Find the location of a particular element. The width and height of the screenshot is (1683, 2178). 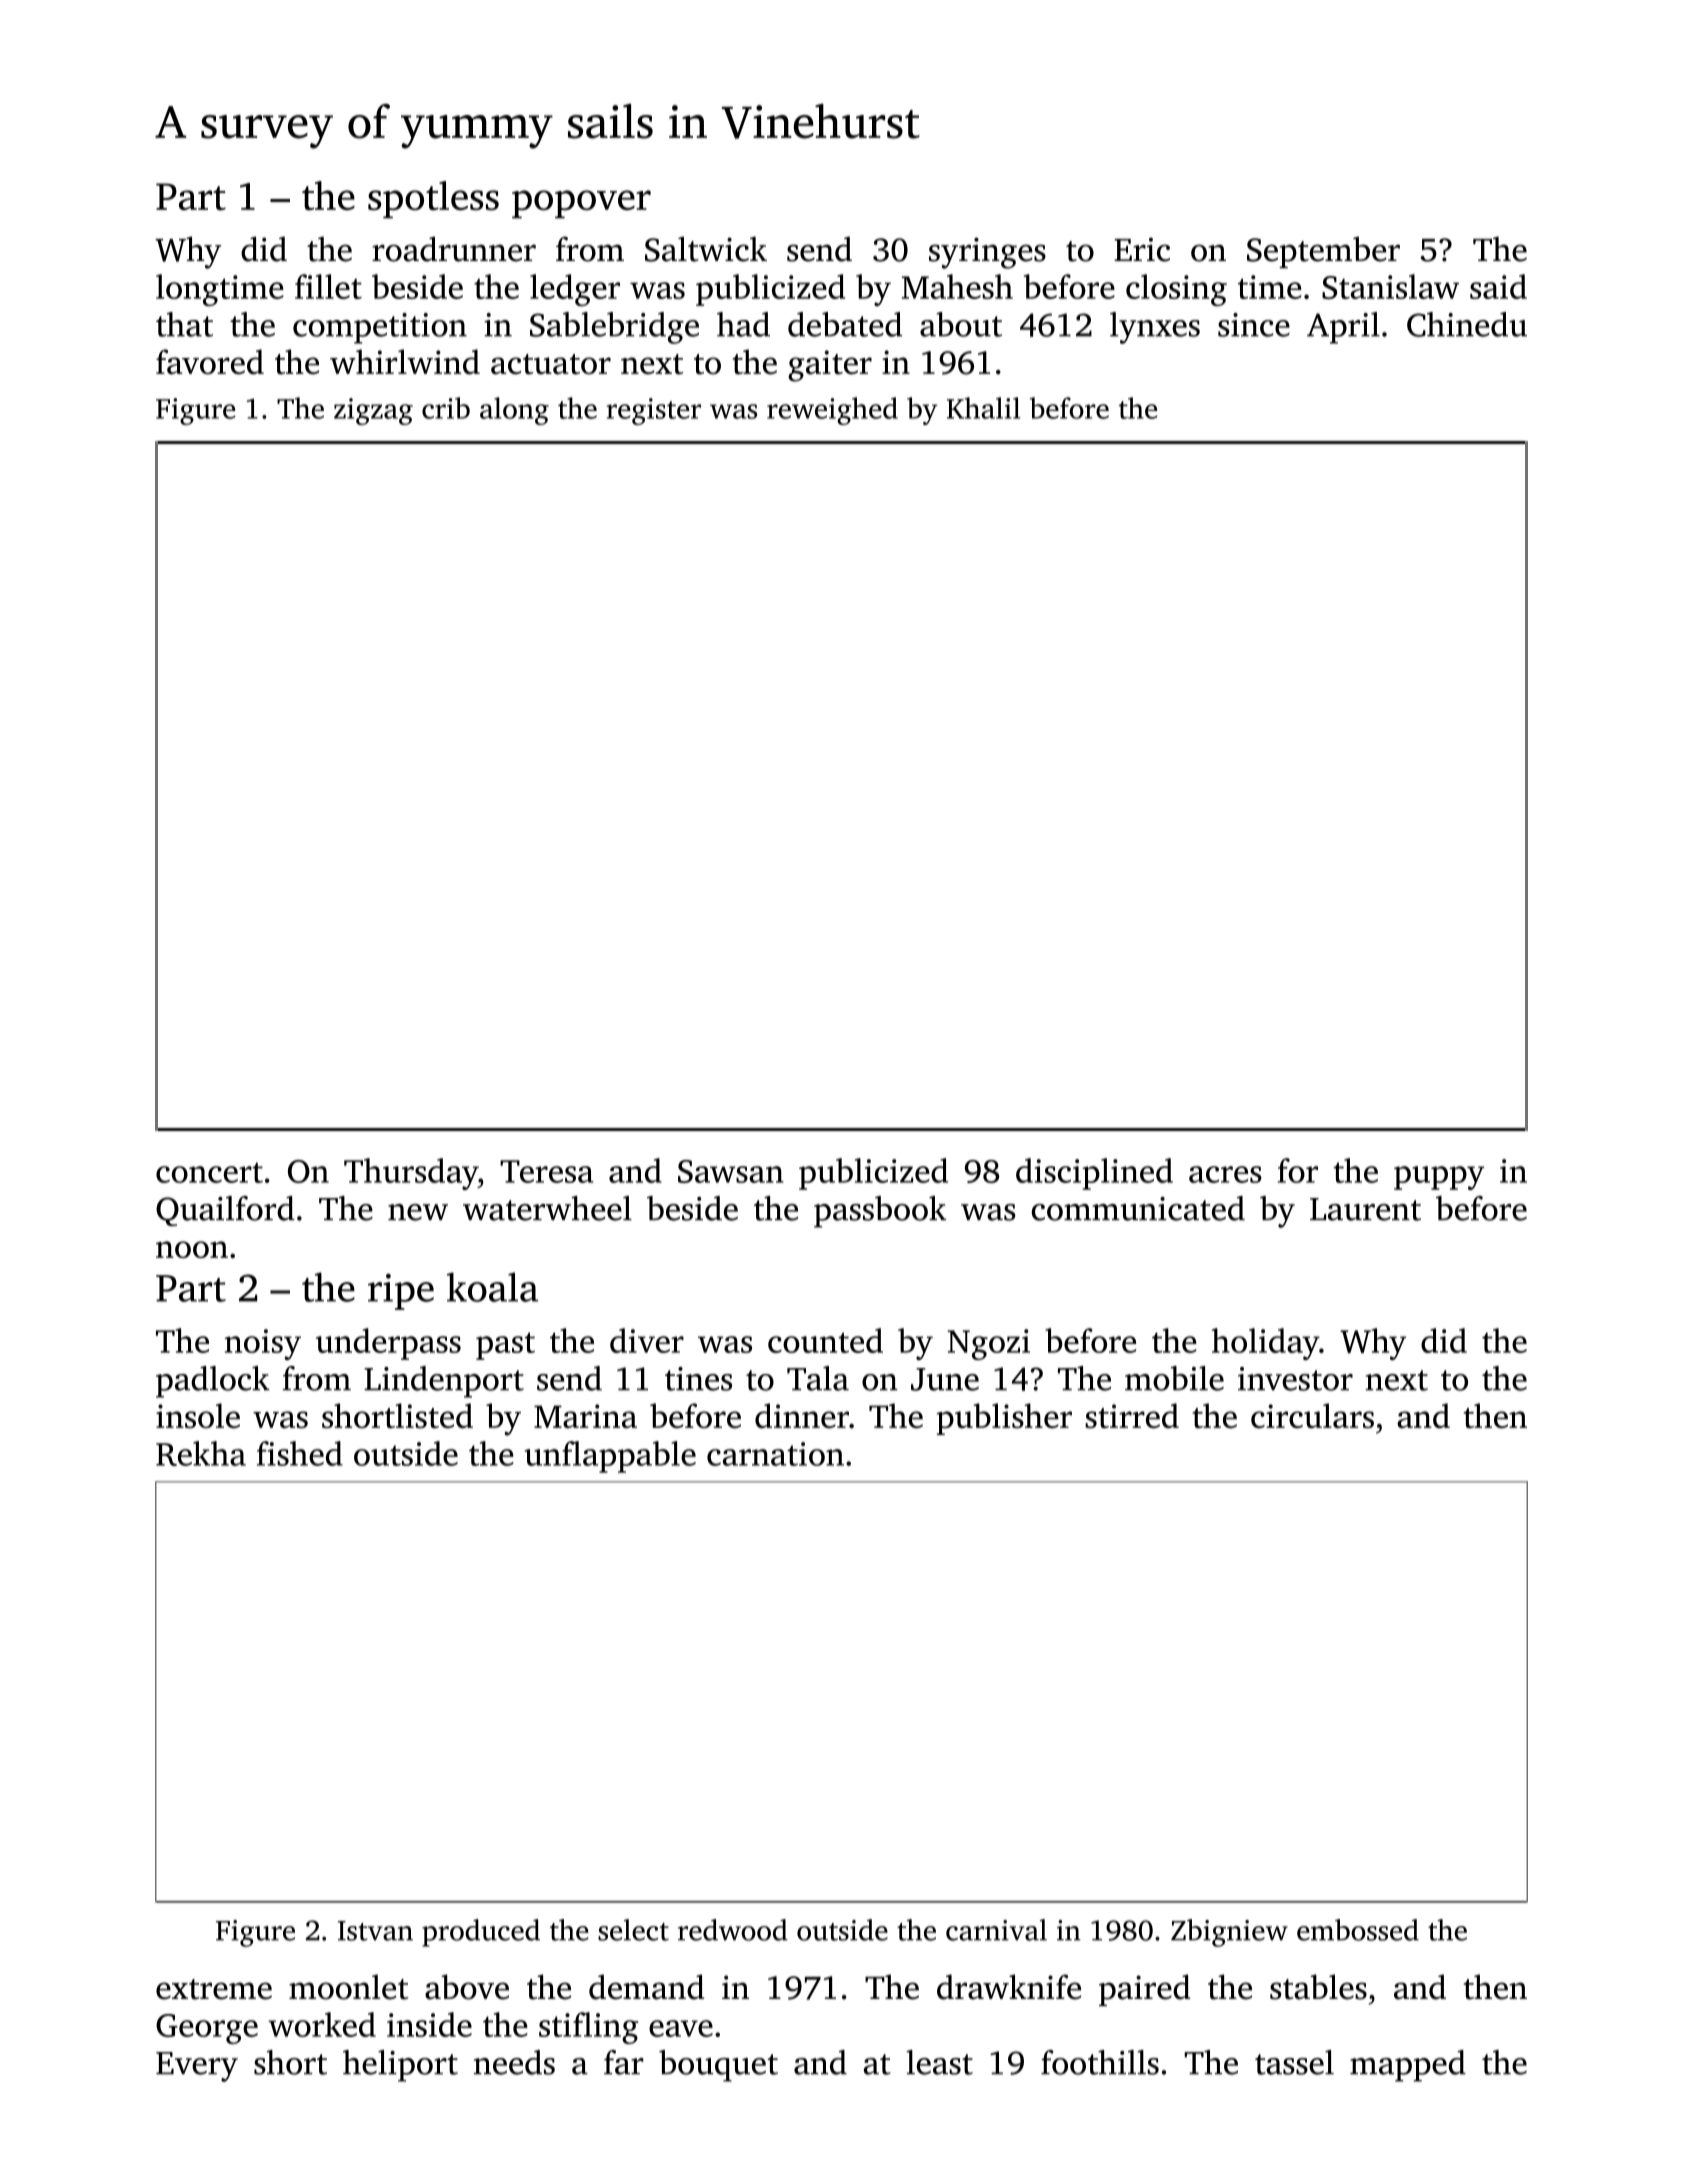

spotless is located at coordinates (433, 200).
